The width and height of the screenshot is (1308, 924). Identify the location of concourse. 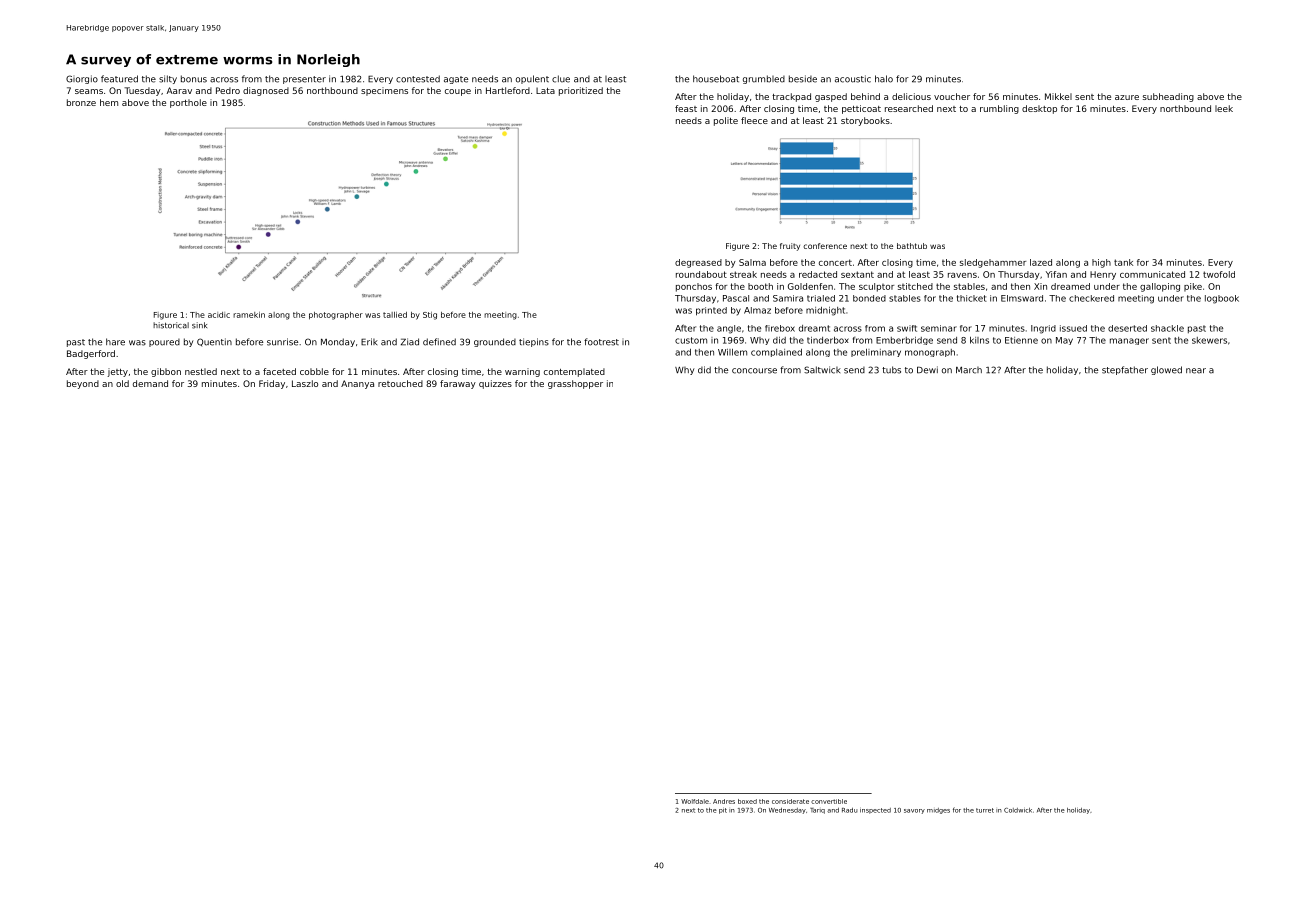
(754, 371).
